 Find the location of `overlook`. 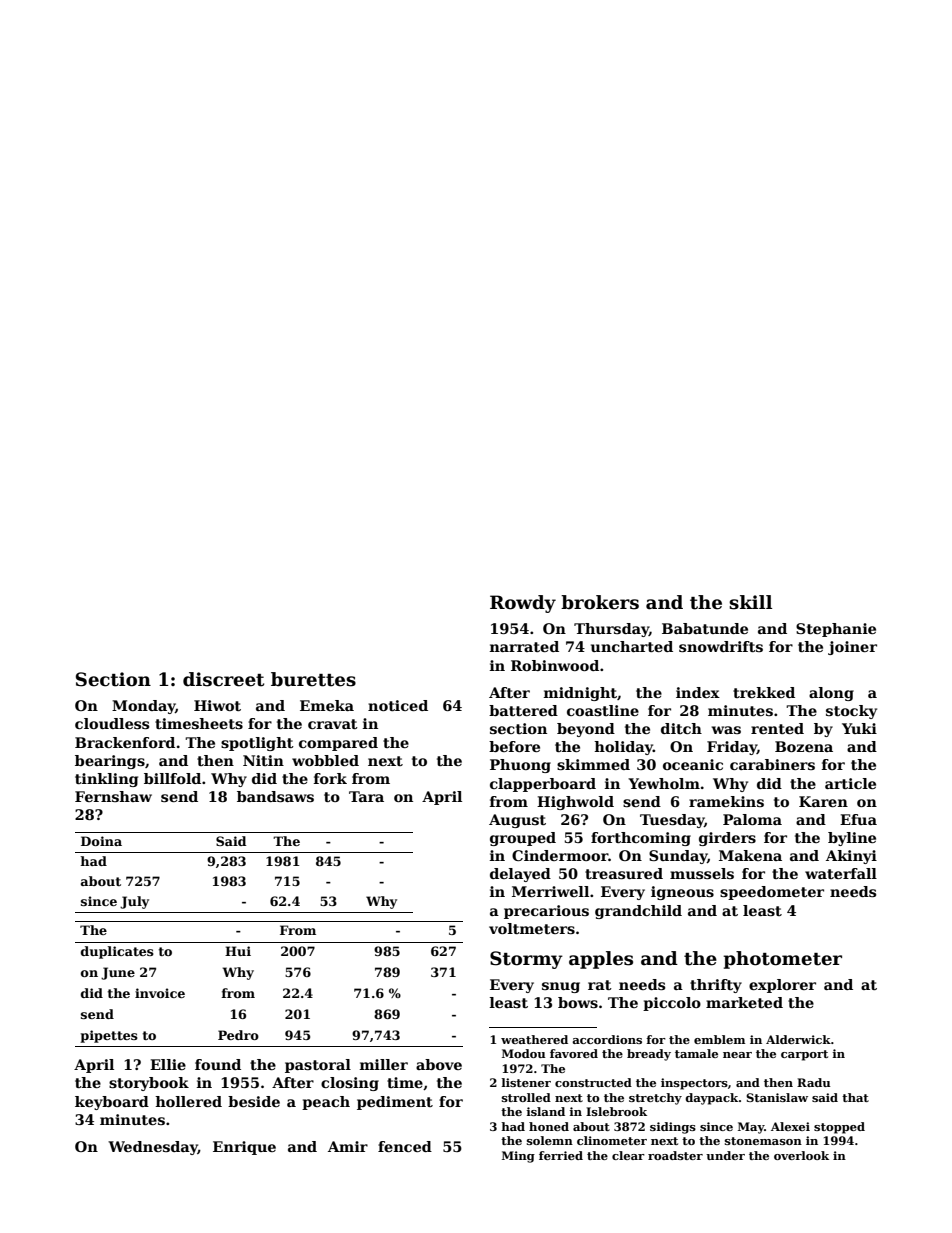

overlook is located at coordinates (801, 1155).
